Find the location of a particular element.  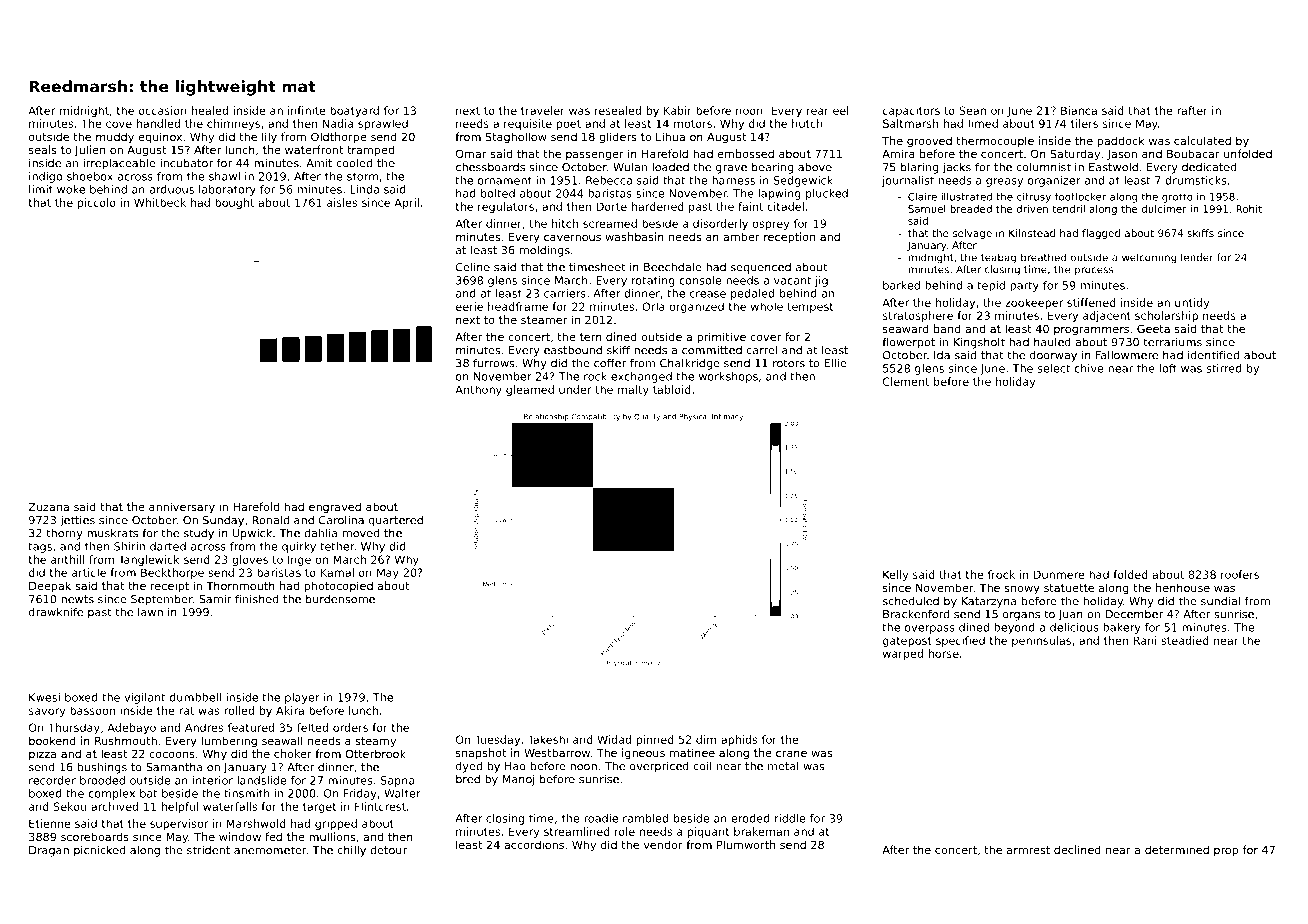

loft is located at coordinates (1168, 368).
